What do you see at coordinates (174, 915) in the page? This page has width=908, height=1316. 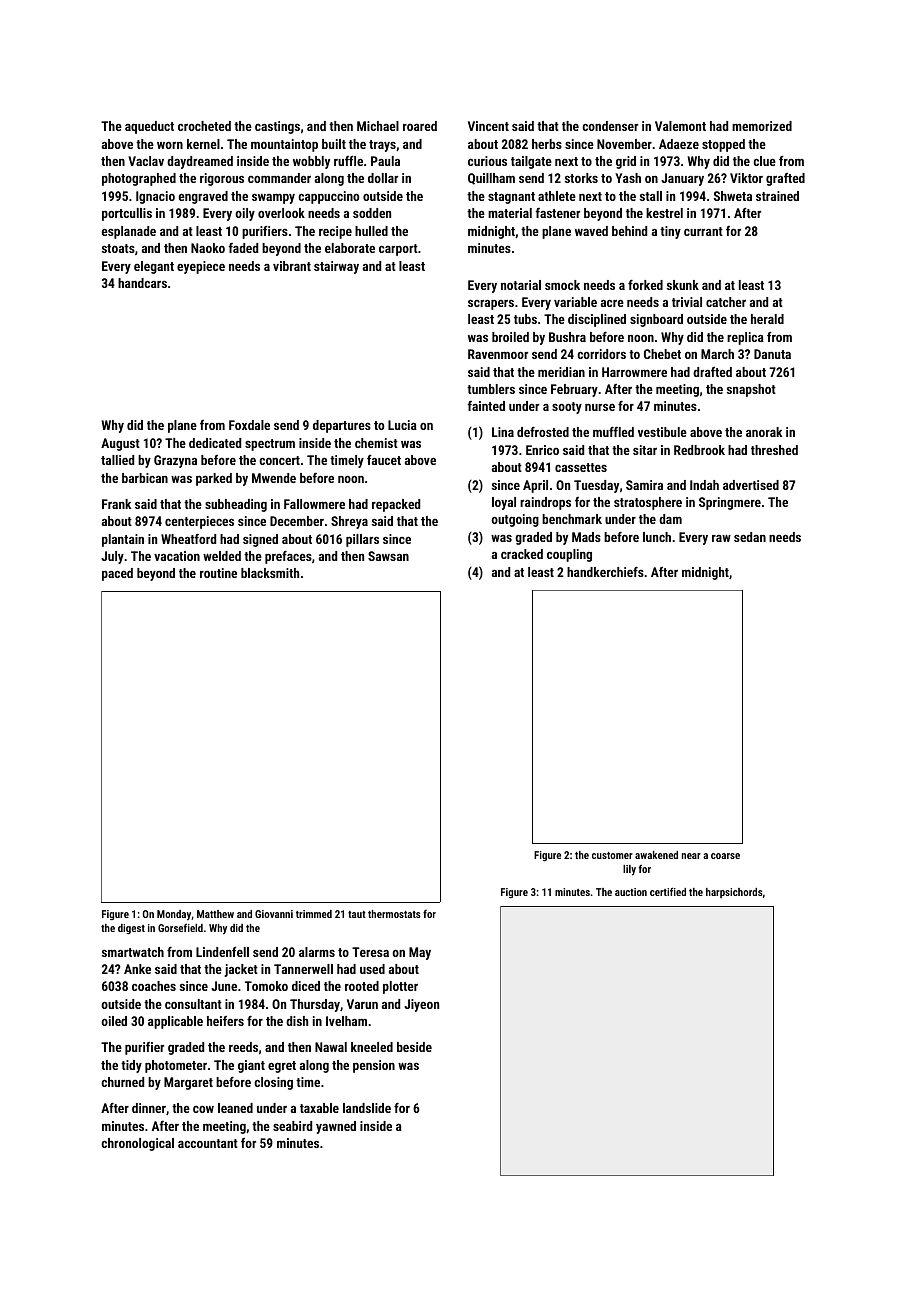 I see `Monday` at bounding box center [174, 915].
